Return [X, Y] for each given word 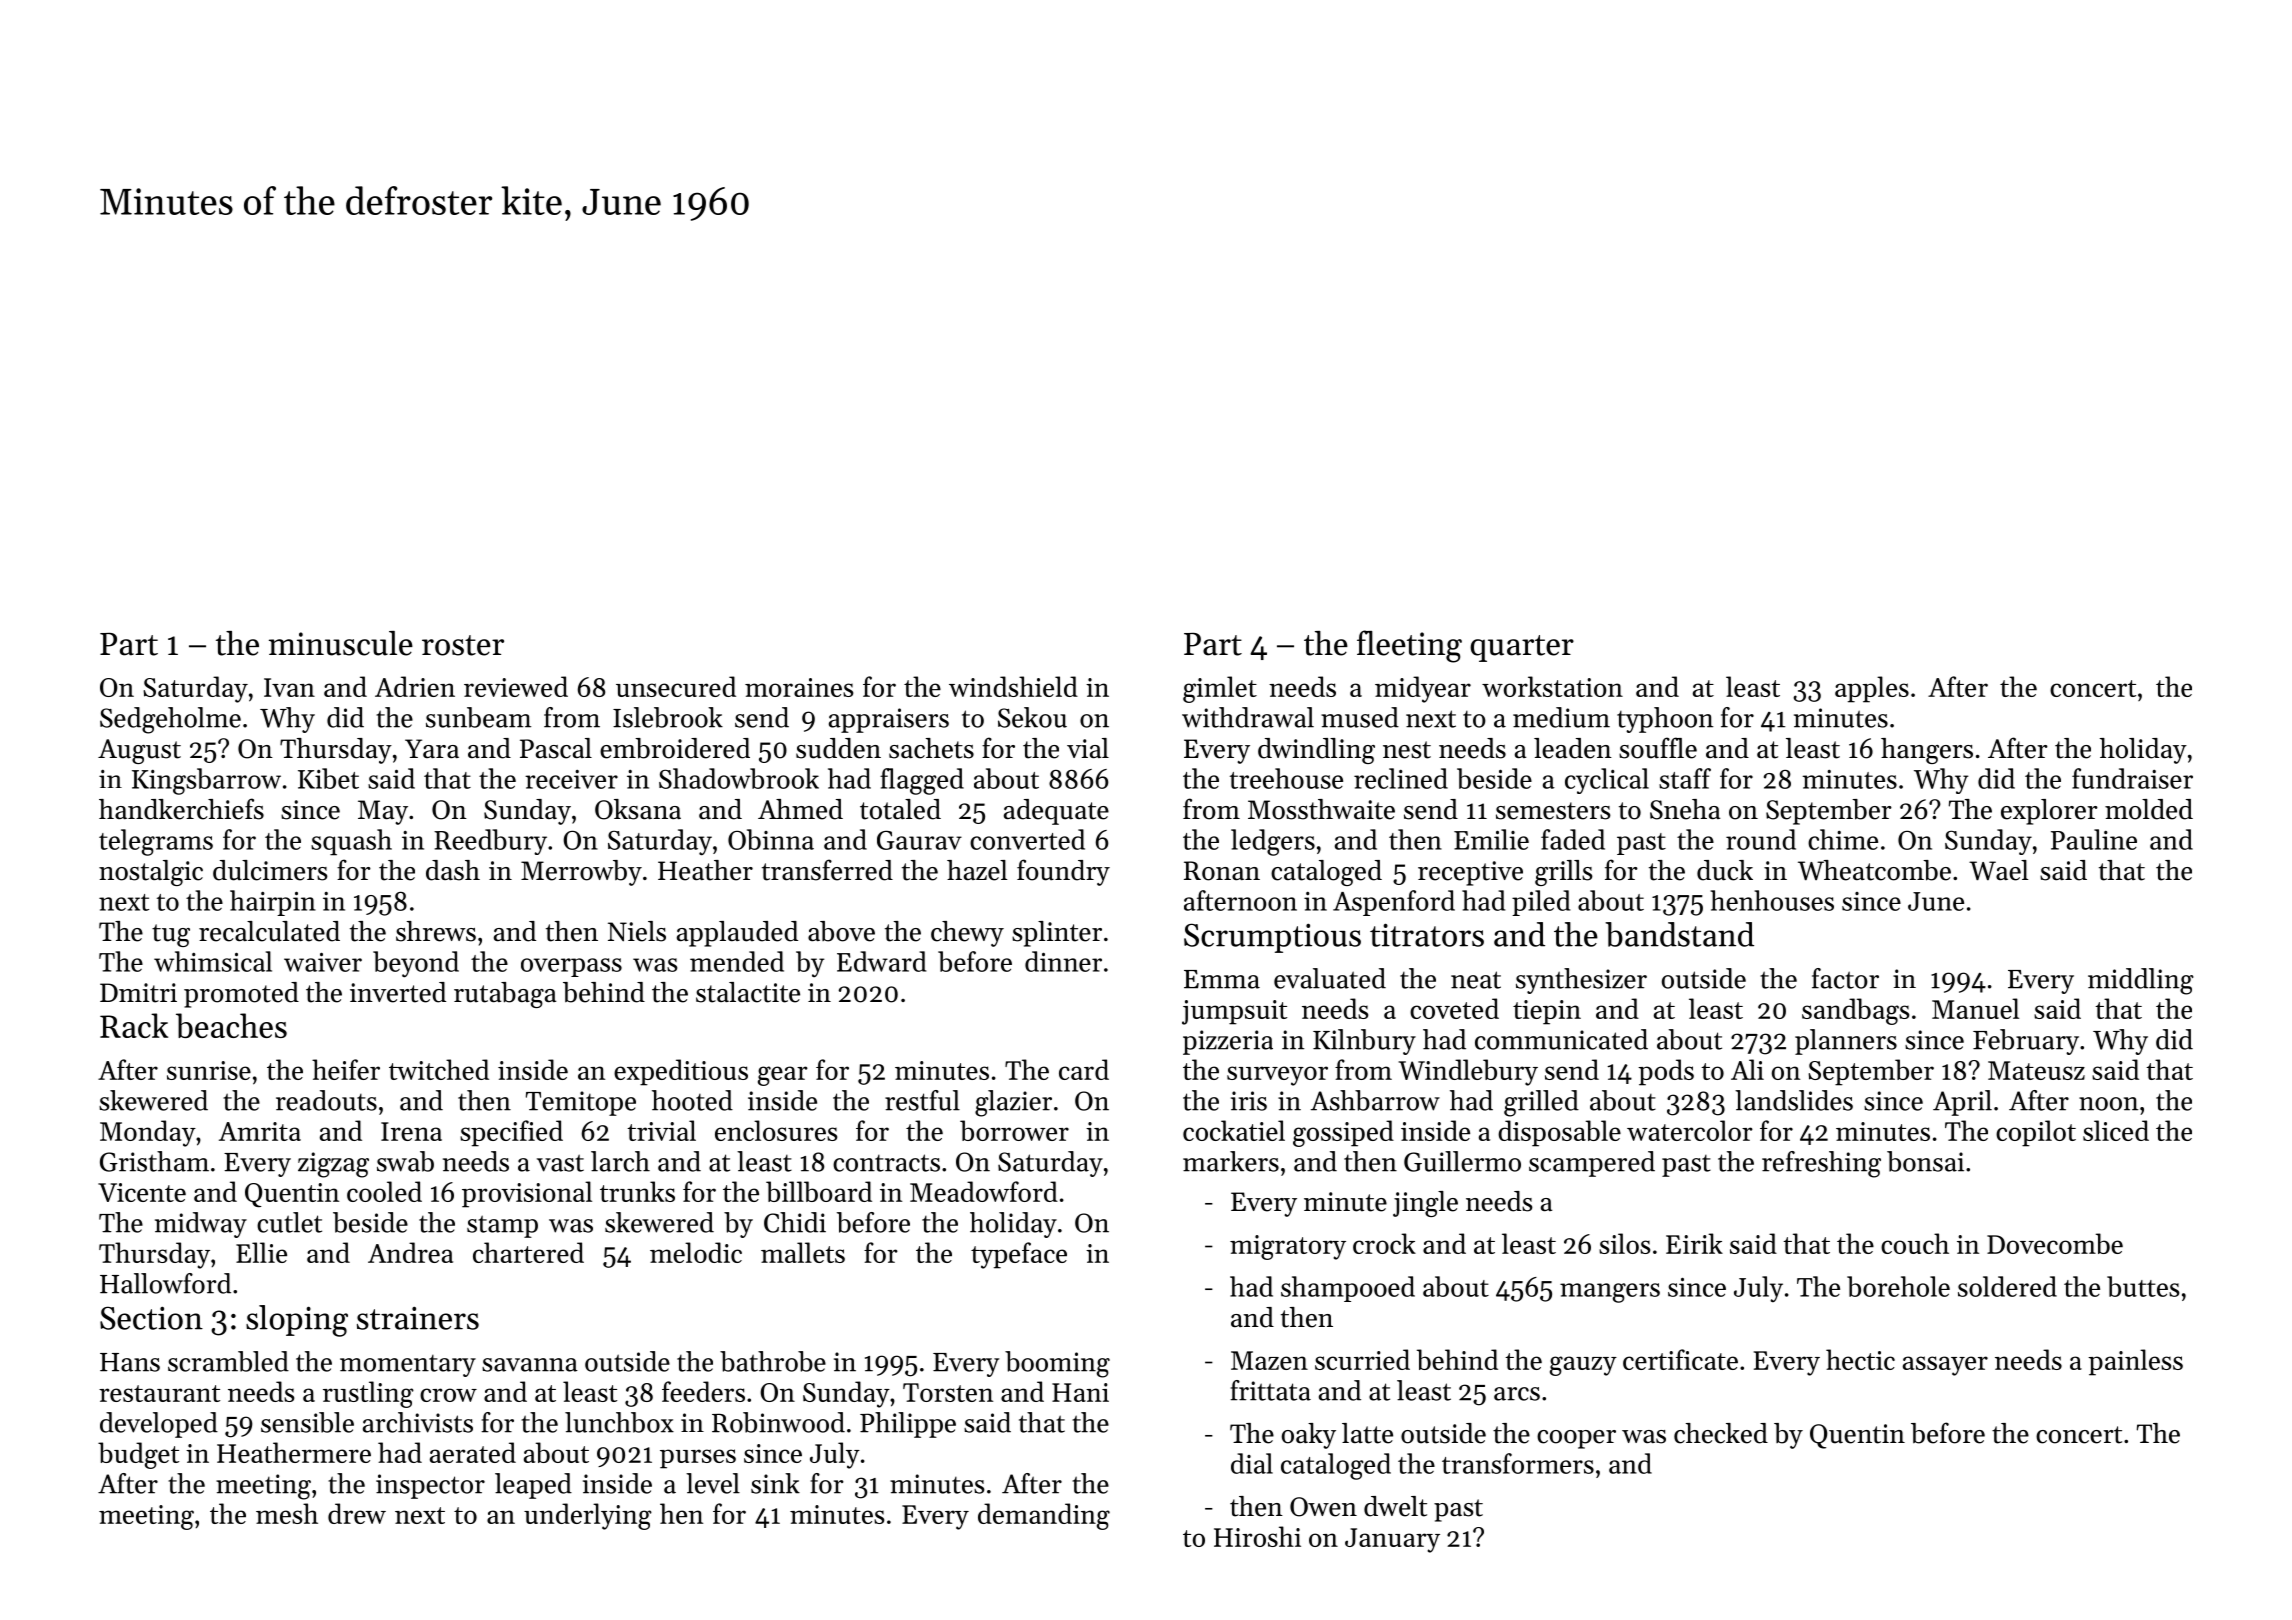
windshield [1013, 686]
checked [1721, 1433]
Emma [1222, 979]
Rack [134, 1025]
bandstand [1679, 934]
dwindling [1316, 751]
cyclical [1607, 781]
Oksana [638, 809]
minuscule [341, 643]
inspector [430, 1486]
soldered [2007, 1286]
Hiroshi [1257, 1536]
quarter [1522, 648]
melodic [696, 1252]
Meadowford [984, 1191]
